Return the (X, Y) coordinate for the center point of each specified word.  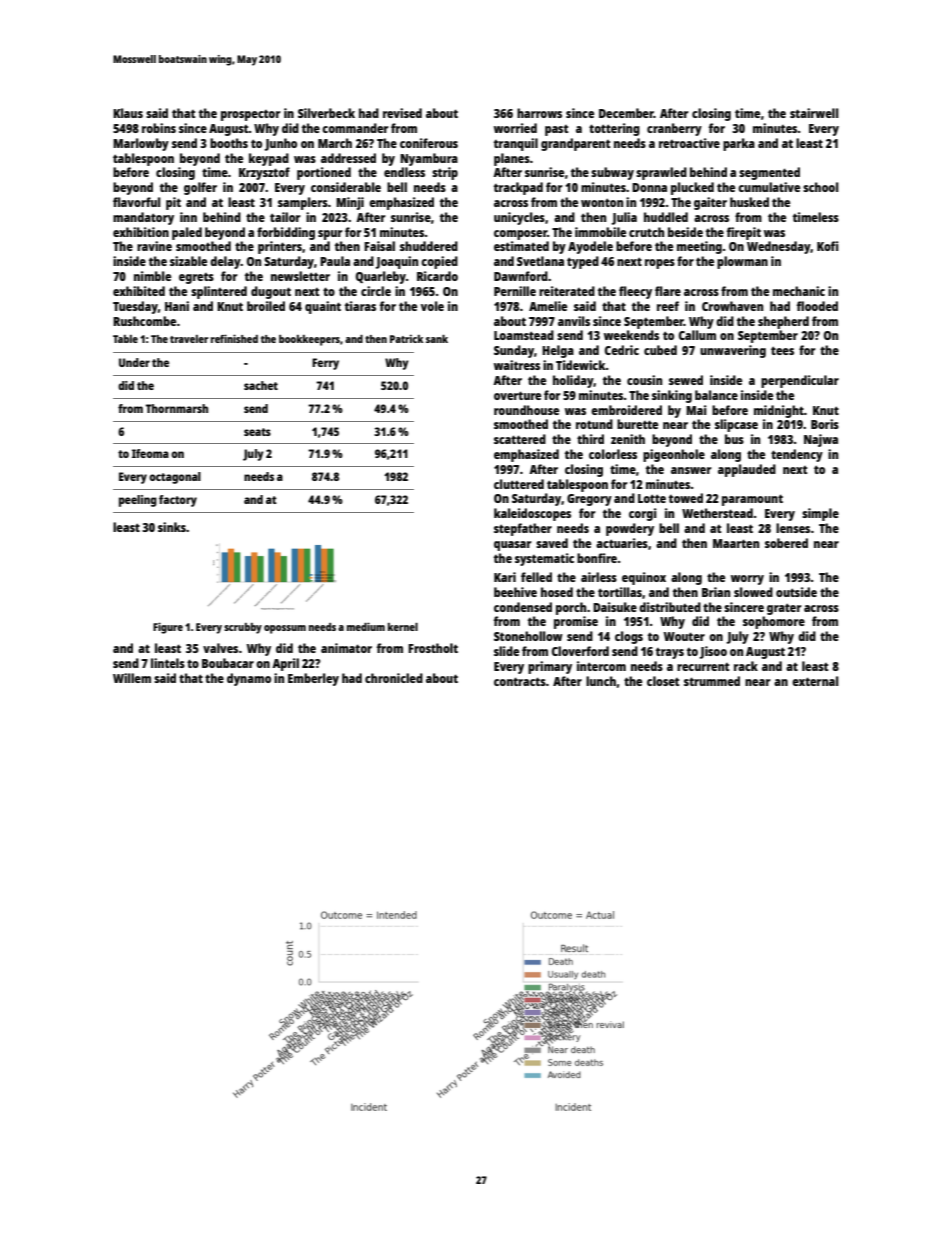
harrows (539, 113)
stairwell (814, 113)
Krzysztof (264, 173)
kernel (403, 627)
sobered (786, 543)
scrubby (243, 628)
